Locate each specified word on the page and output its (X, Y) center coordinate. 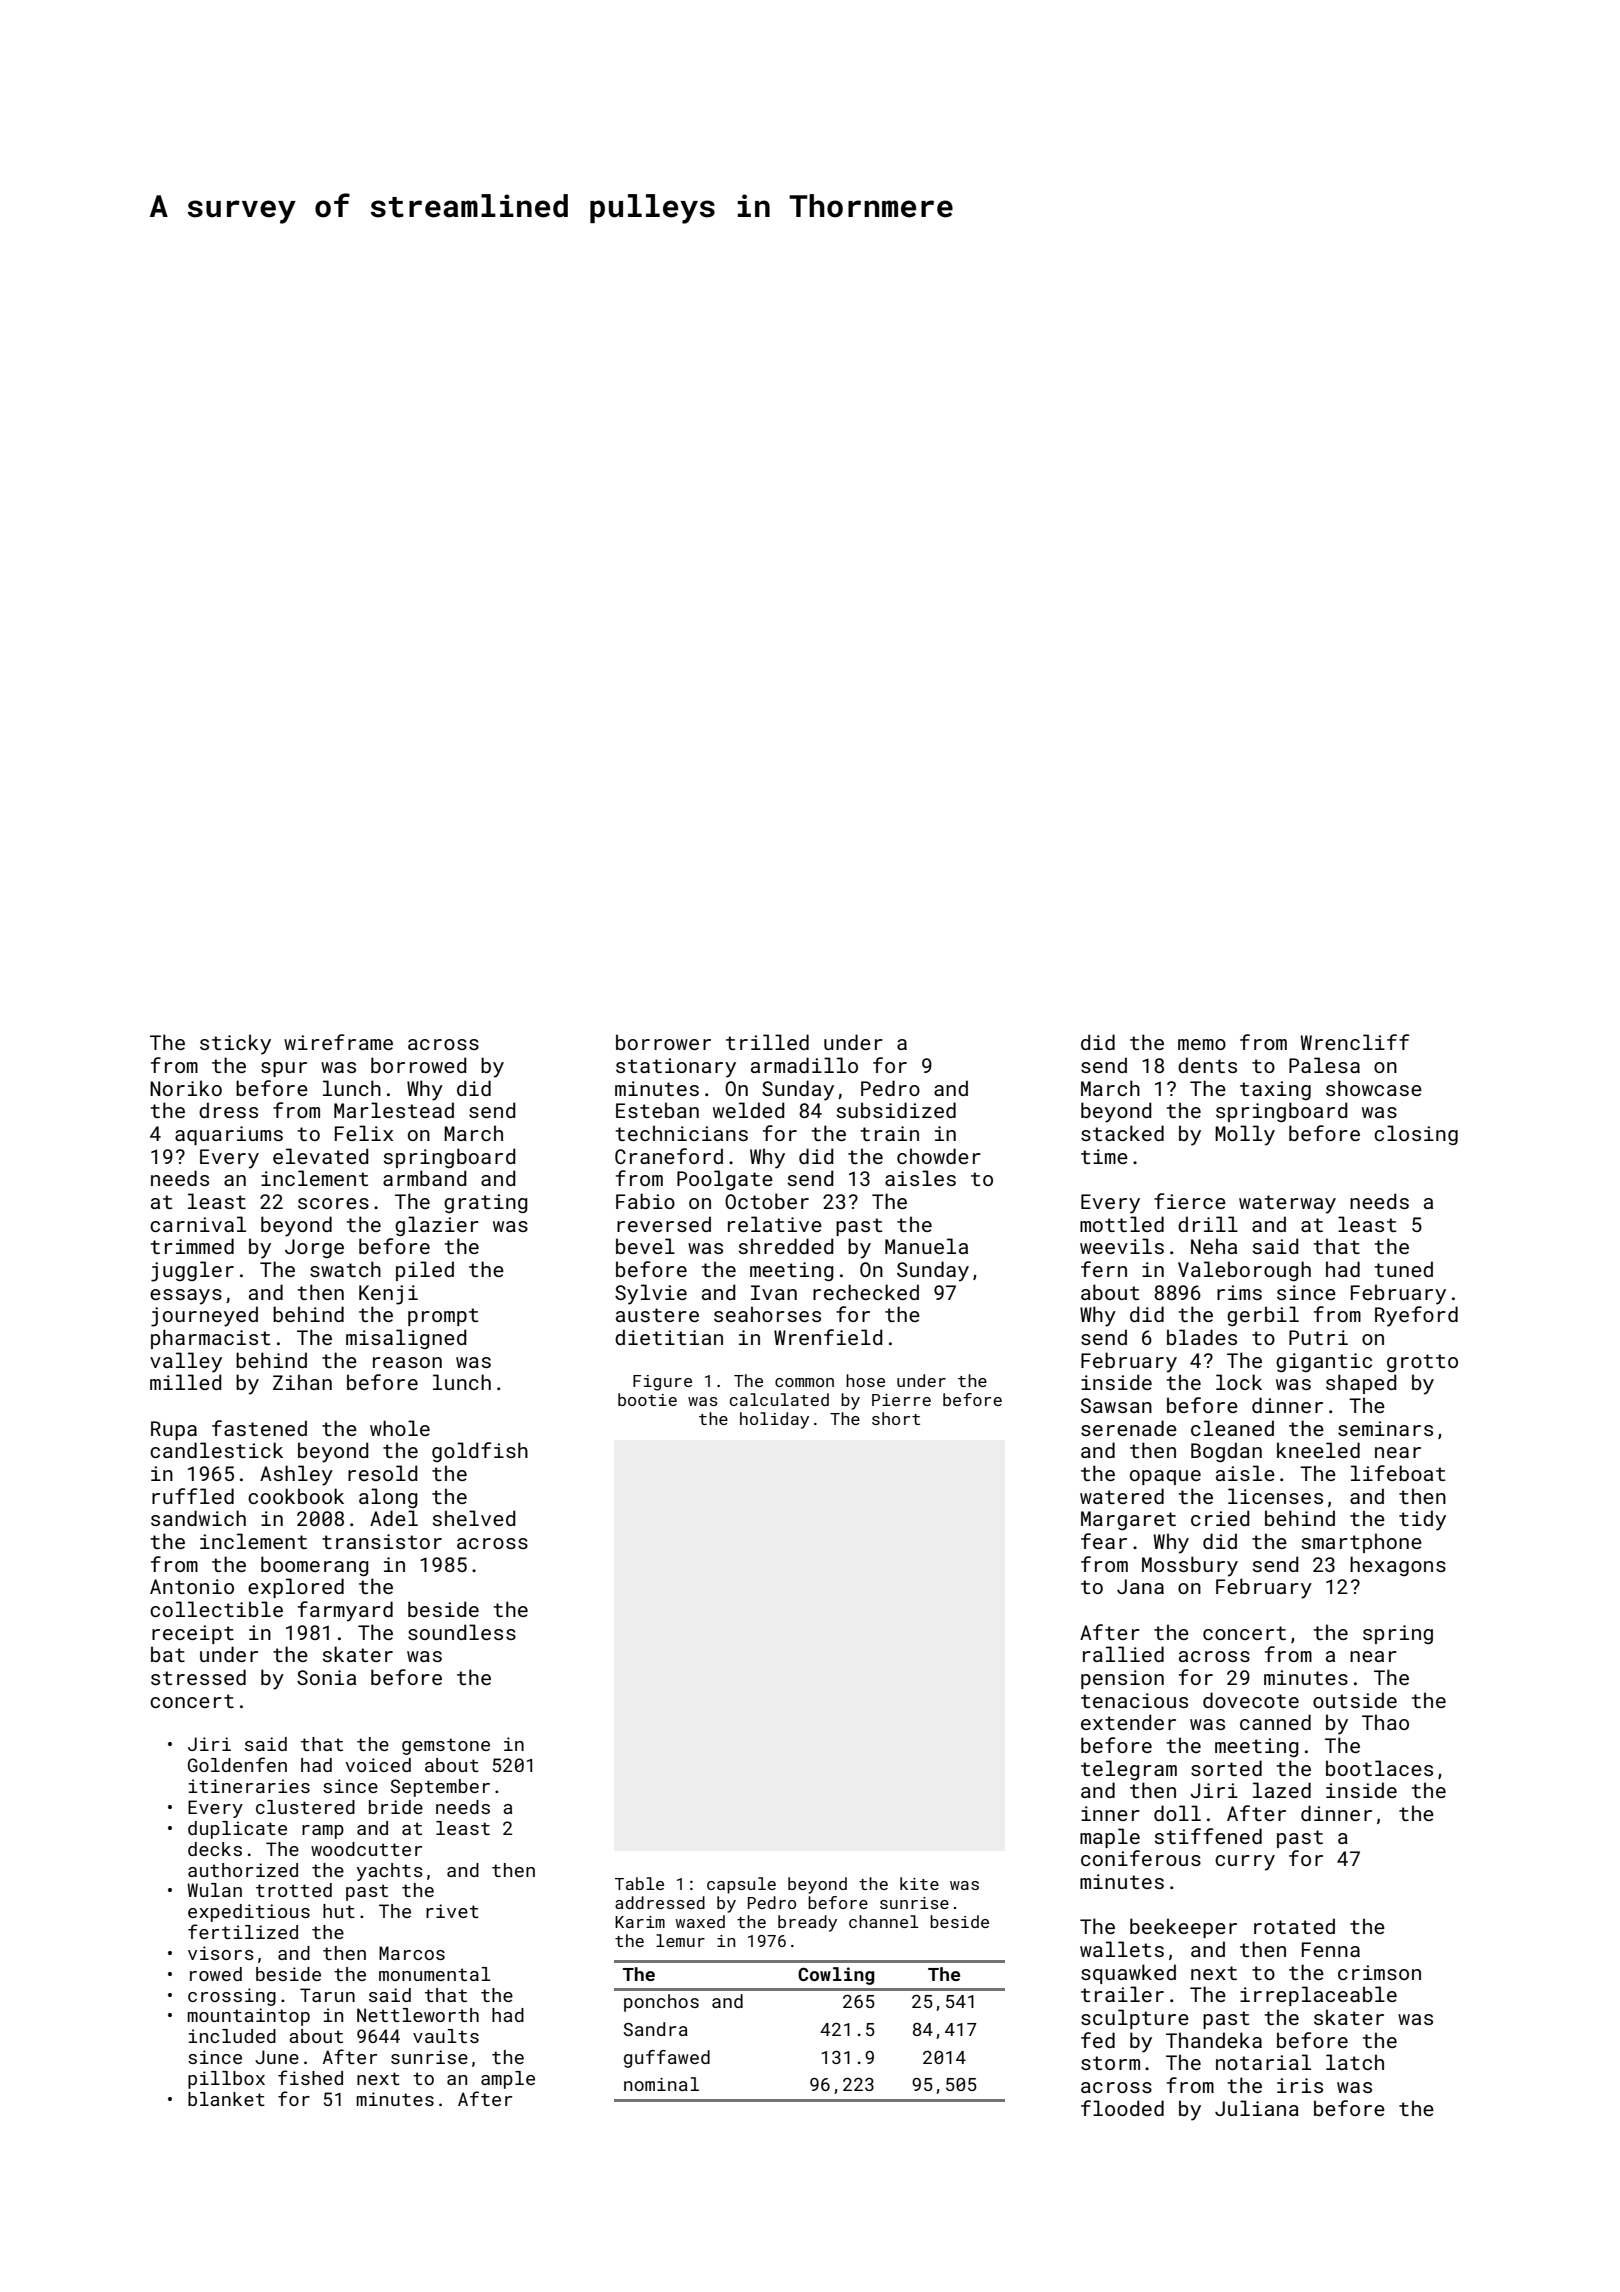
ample (508, 2080)
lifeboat (1398, 1473)
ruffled (193, 1496)
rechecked (866, 1292)
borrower (663, 1042)
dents (1207, 1065)
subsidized (896, 1110)
